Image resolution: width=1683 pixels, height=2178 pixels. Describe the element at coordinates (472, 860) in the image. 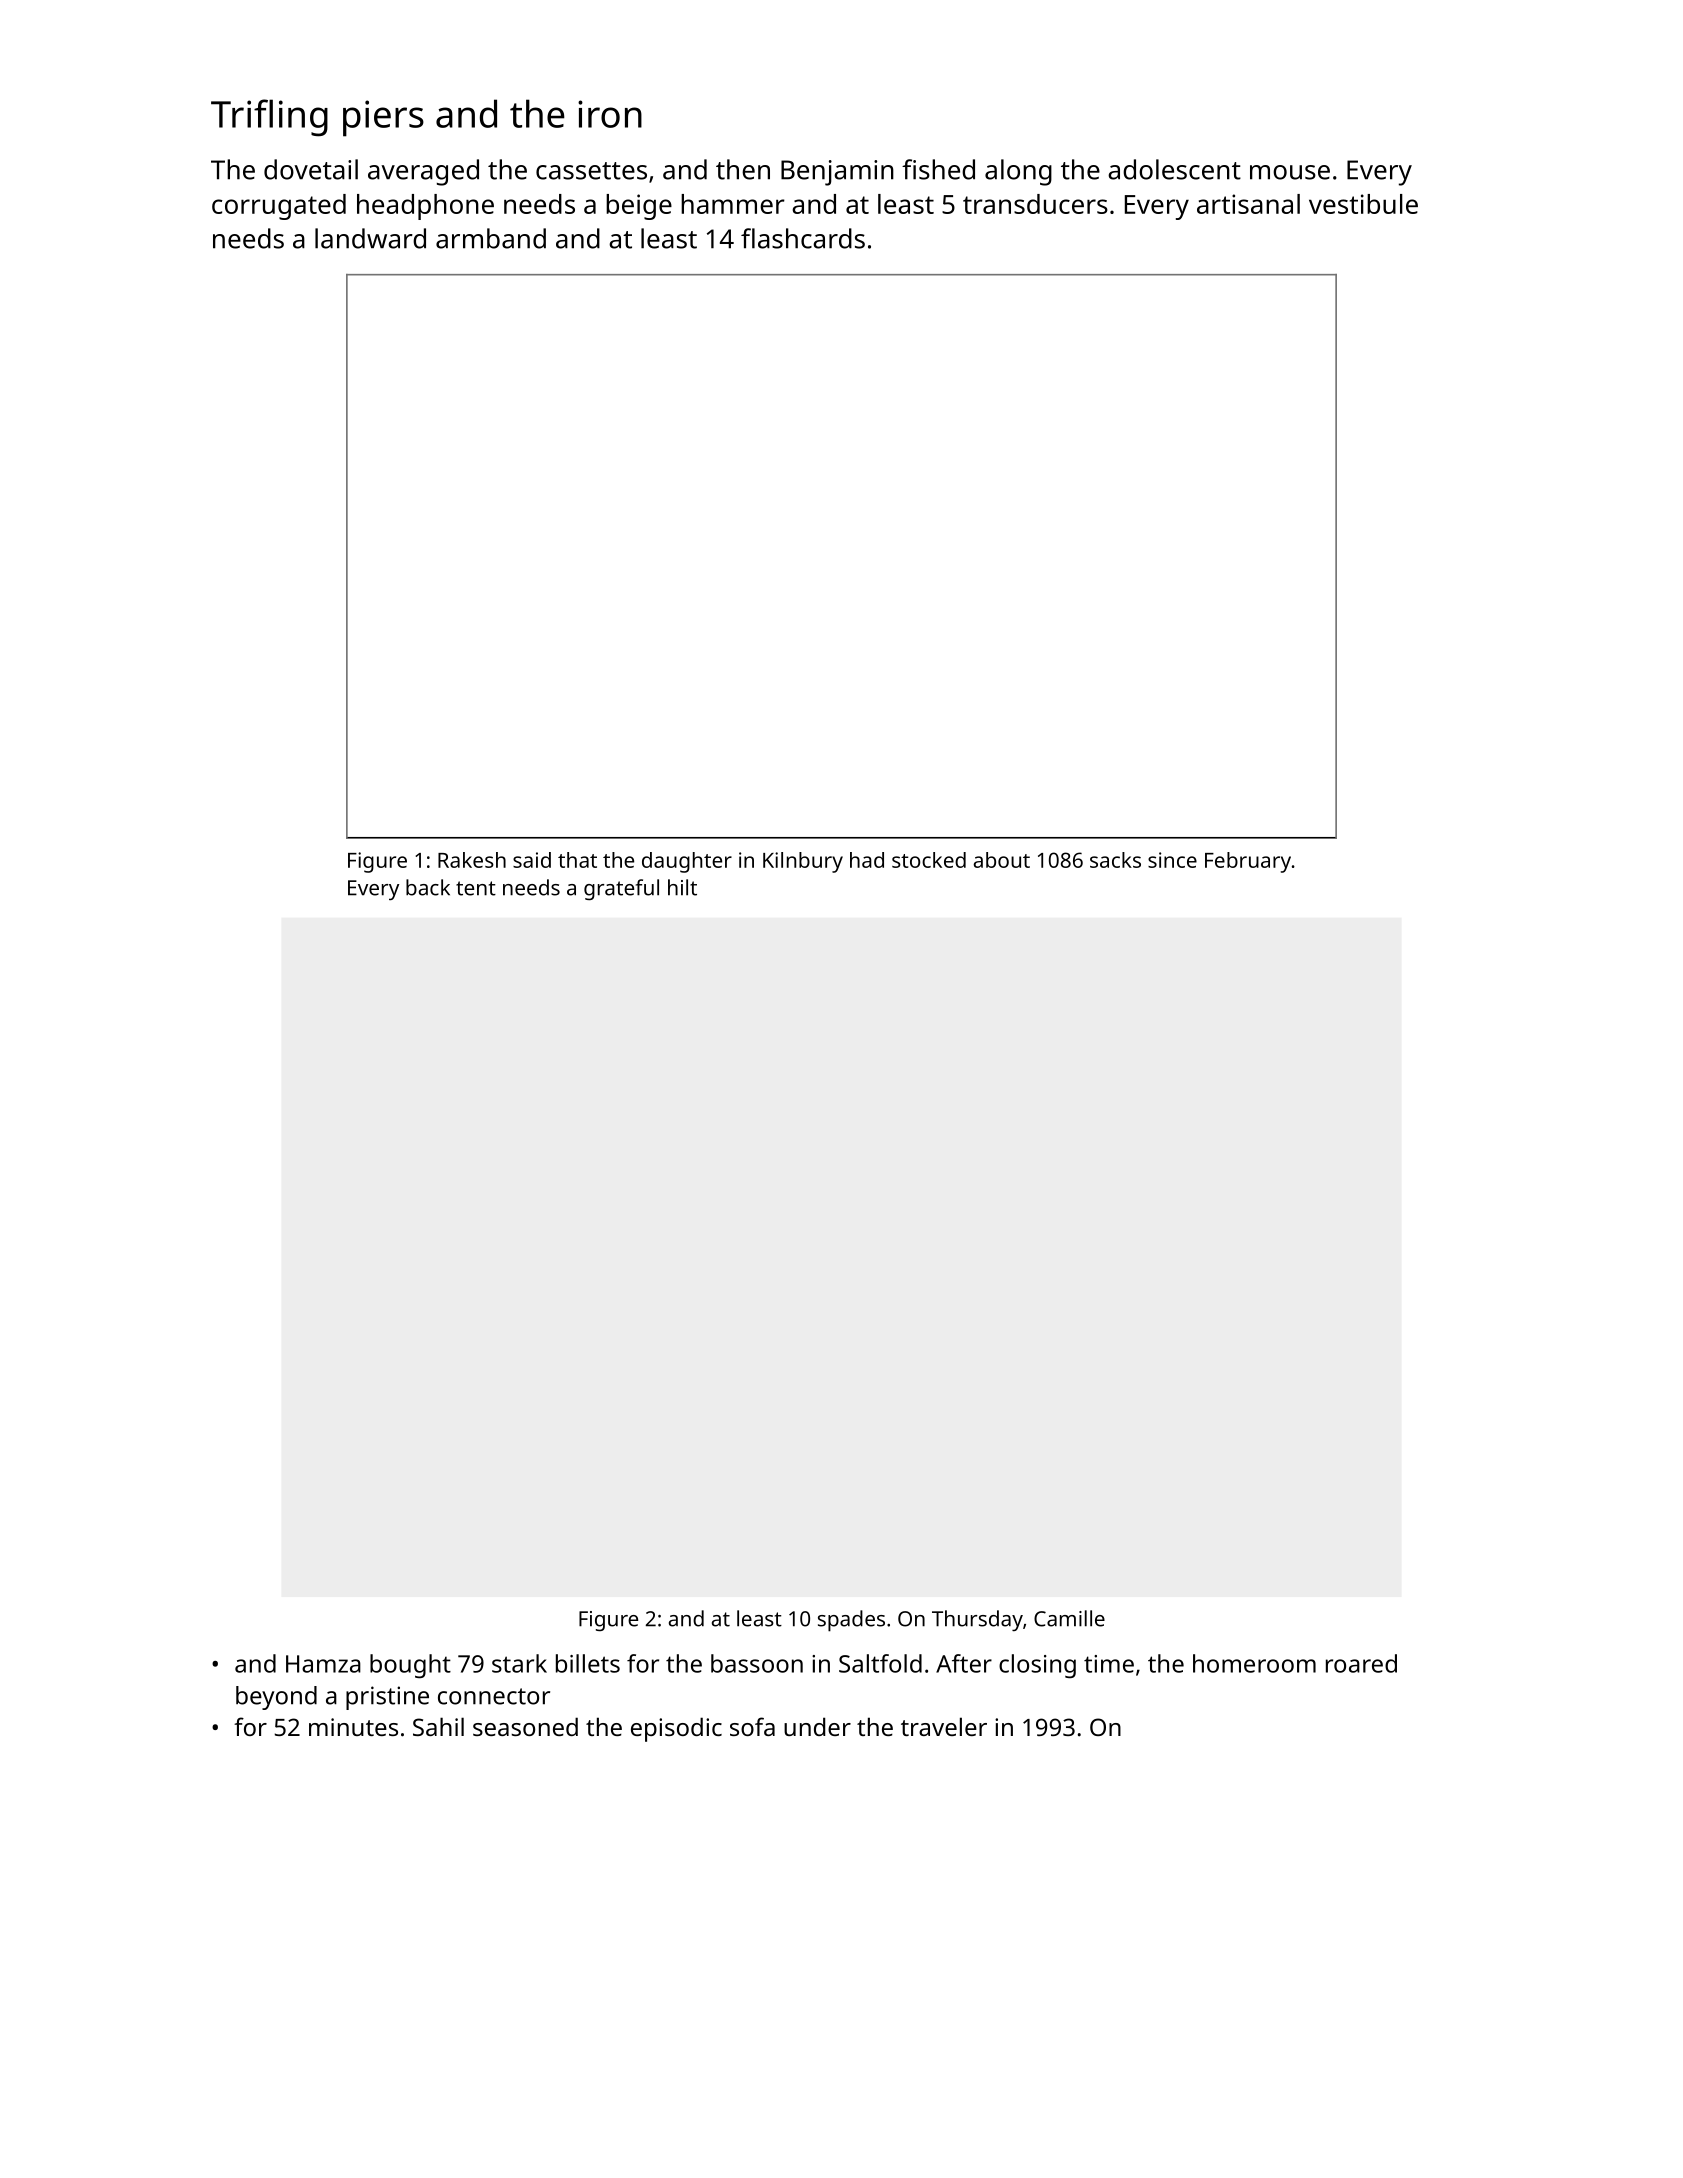

I see `Rakesh` at that location.
